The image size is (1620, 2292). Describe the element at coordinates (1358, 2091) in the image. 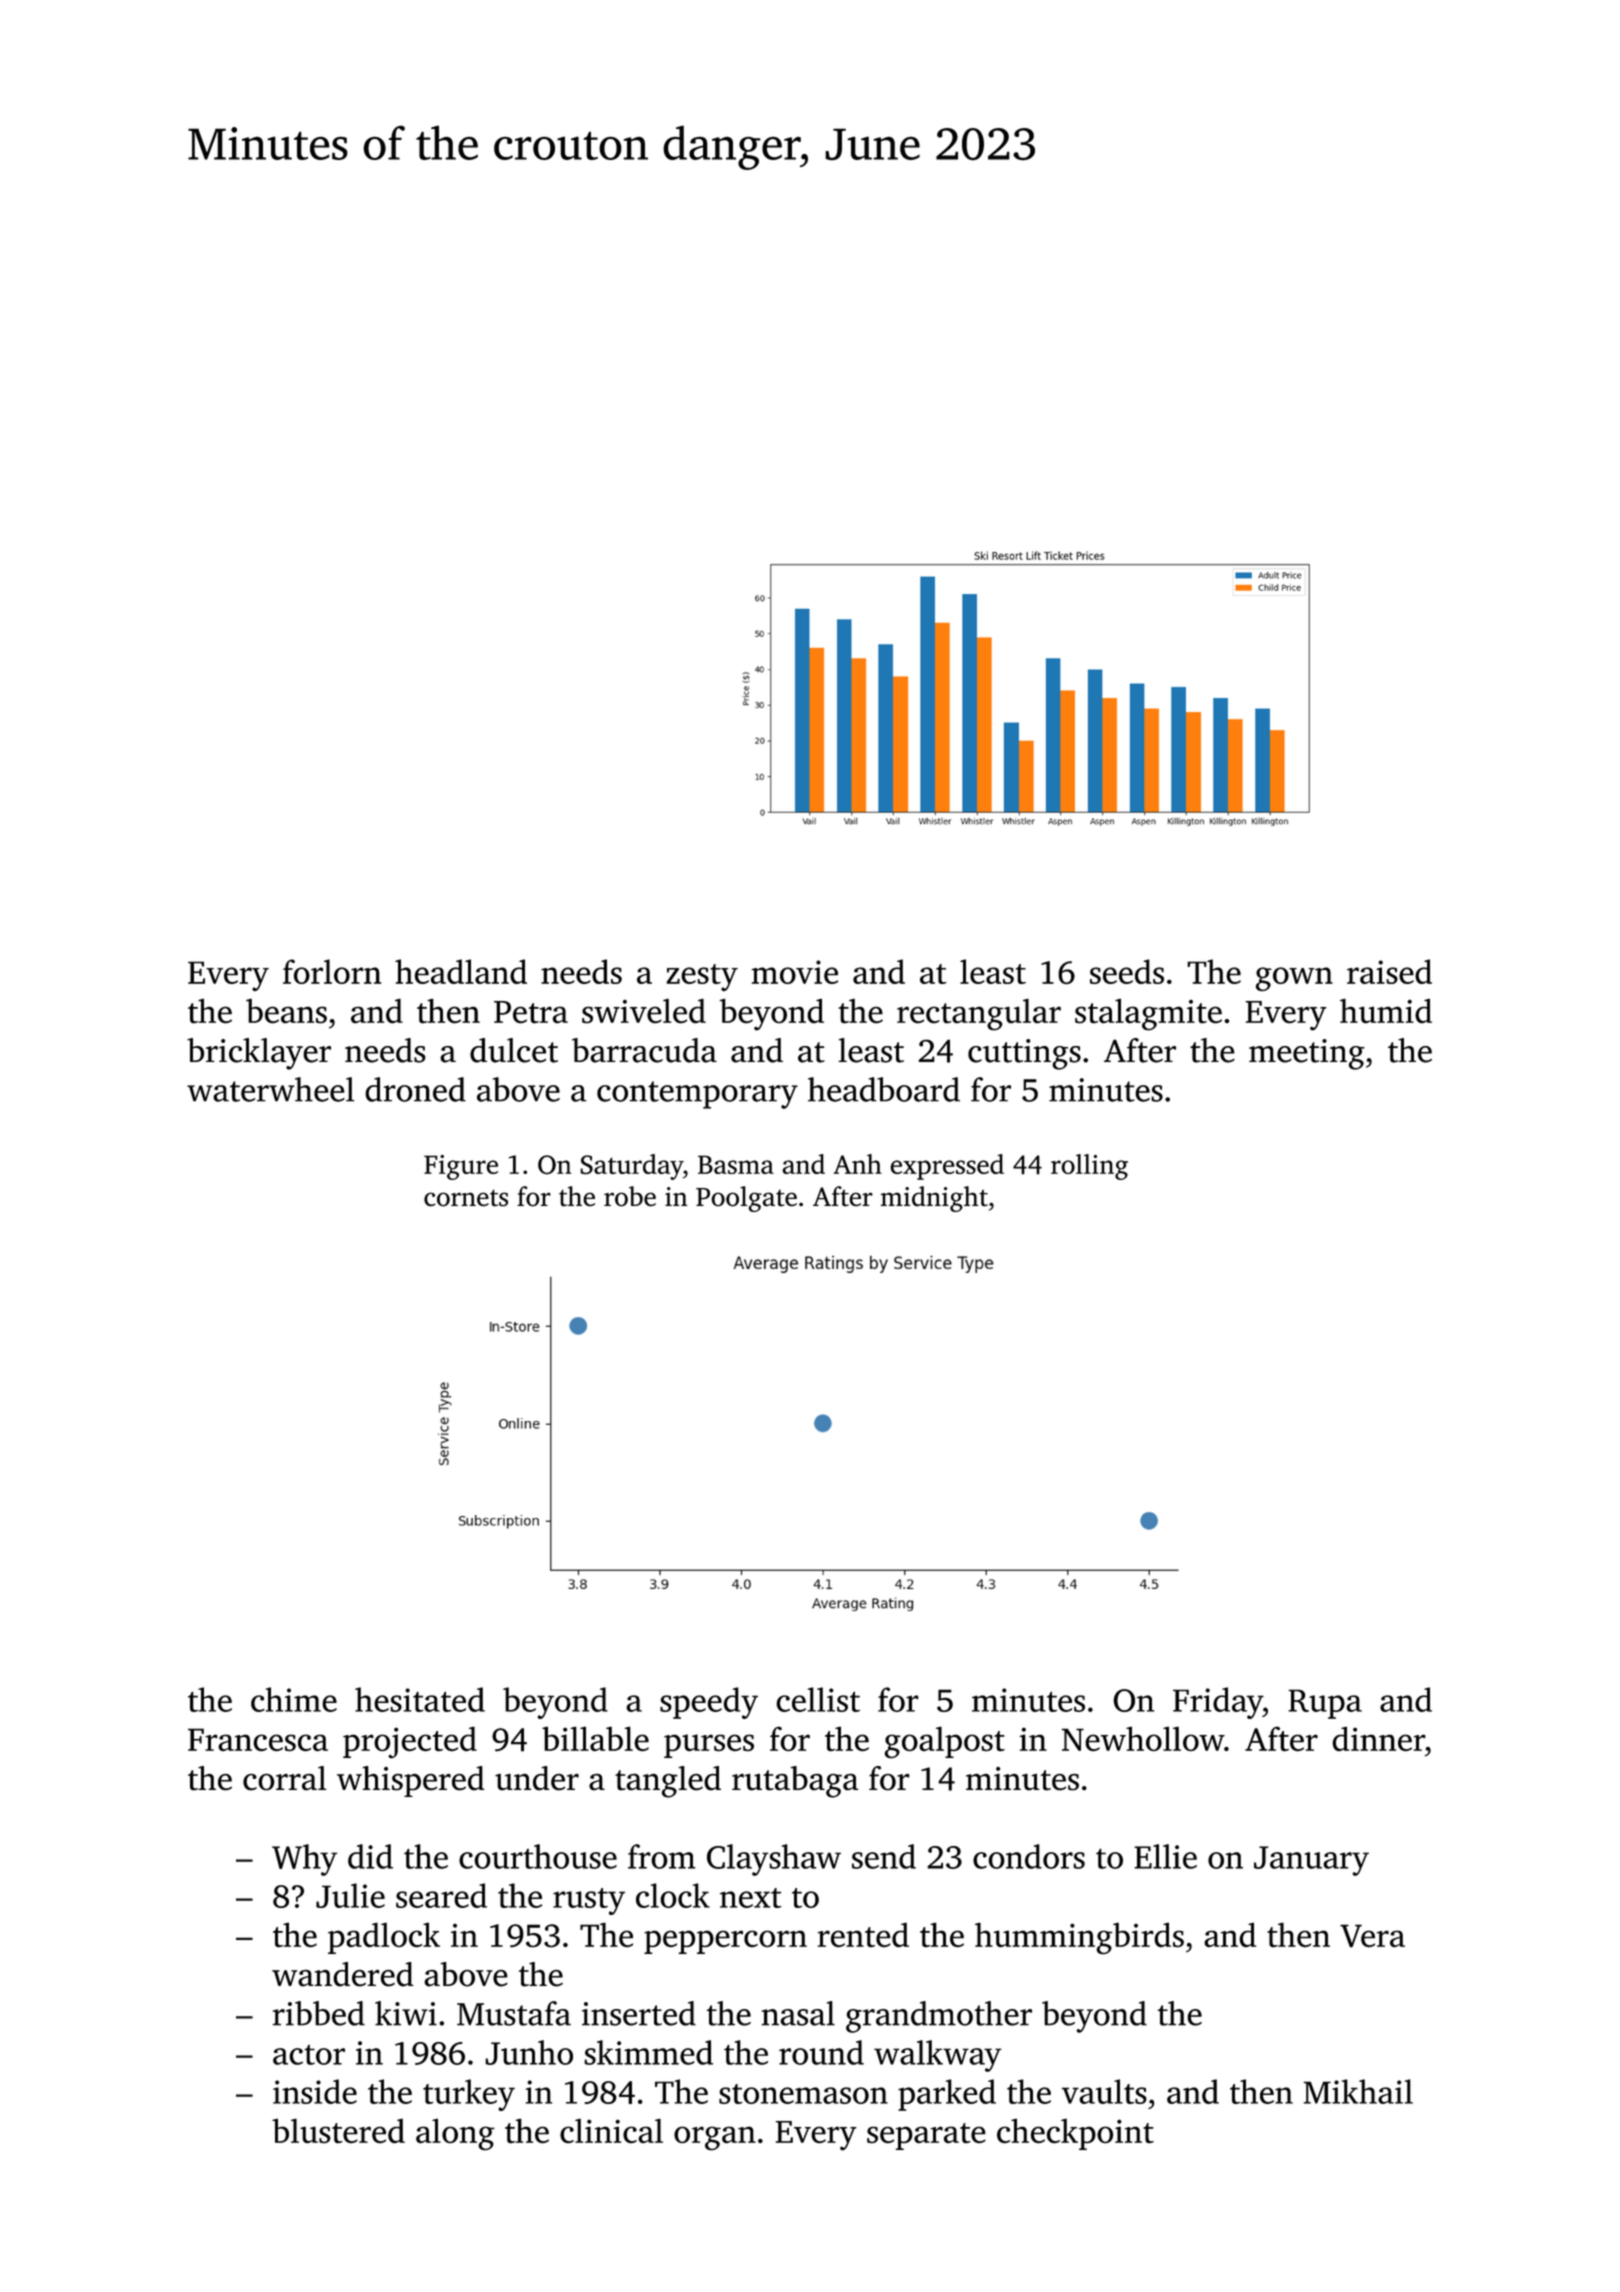

I see `Mikhail` at that location.
